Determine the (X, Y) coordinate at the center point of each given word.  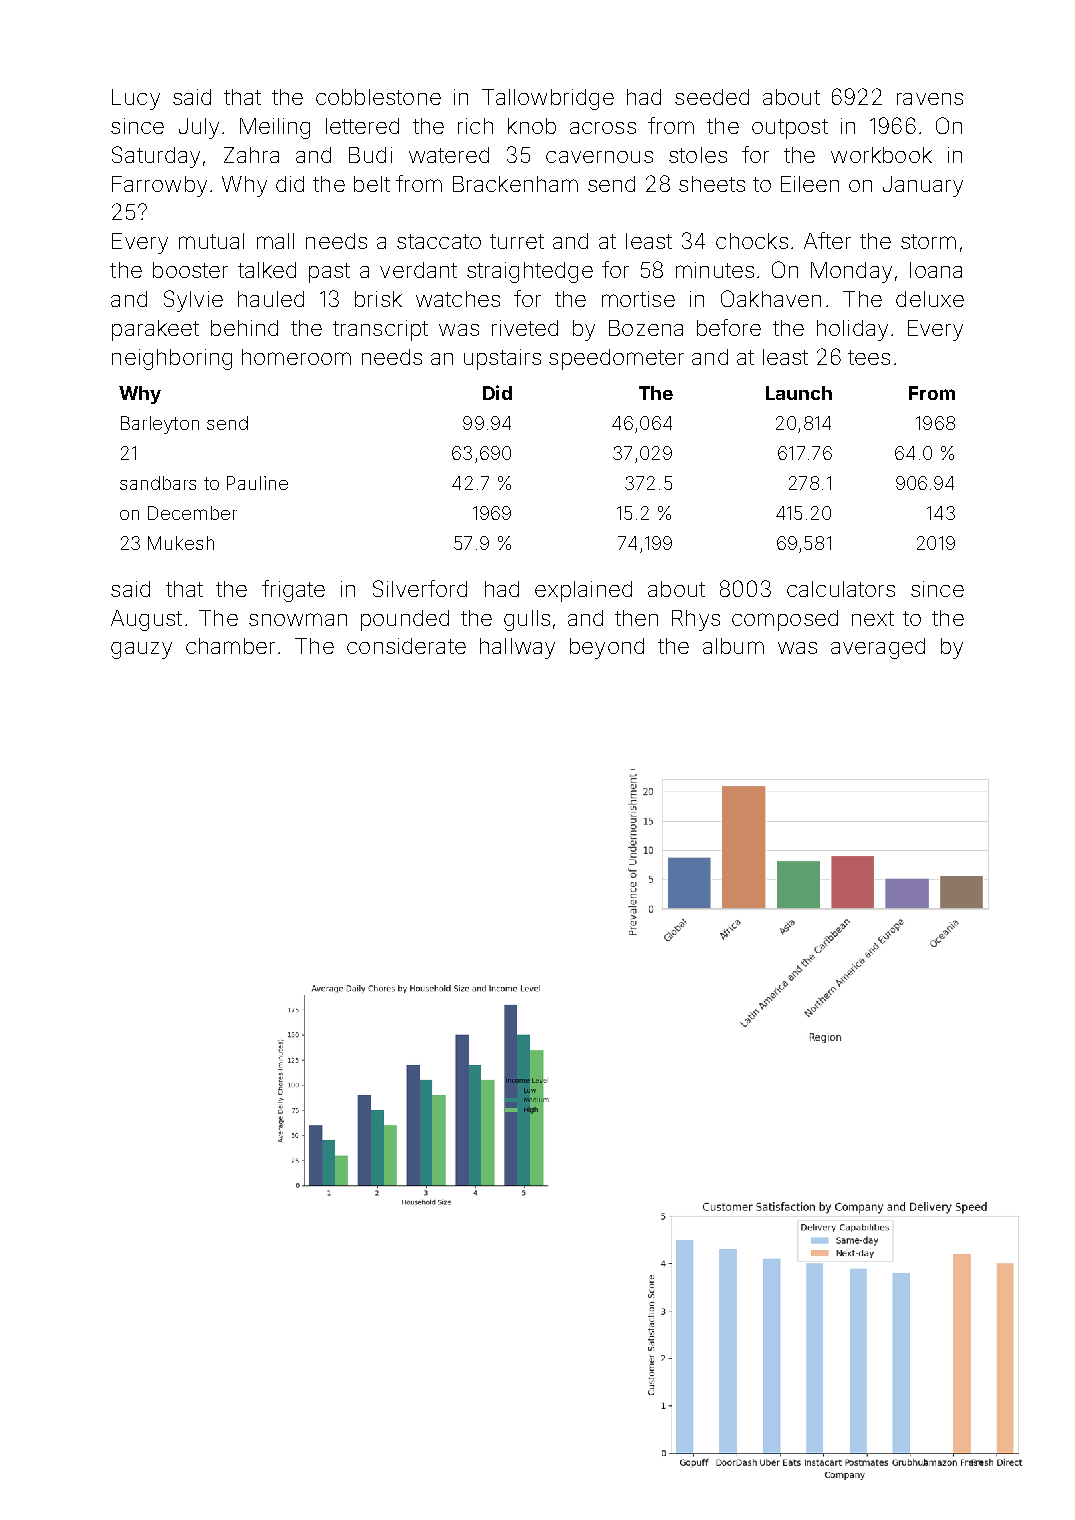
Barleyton (160, 425)
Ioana (936, 270)
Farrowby (159, 186)
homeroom (296, 357)
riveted (525, 328)
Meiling (275, 128)
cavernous (599, 157)
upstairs (502, 359)
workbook (881, 155)
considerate (406, 646)
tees (869, 357)
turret (517, 241)
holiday (852, 330)
